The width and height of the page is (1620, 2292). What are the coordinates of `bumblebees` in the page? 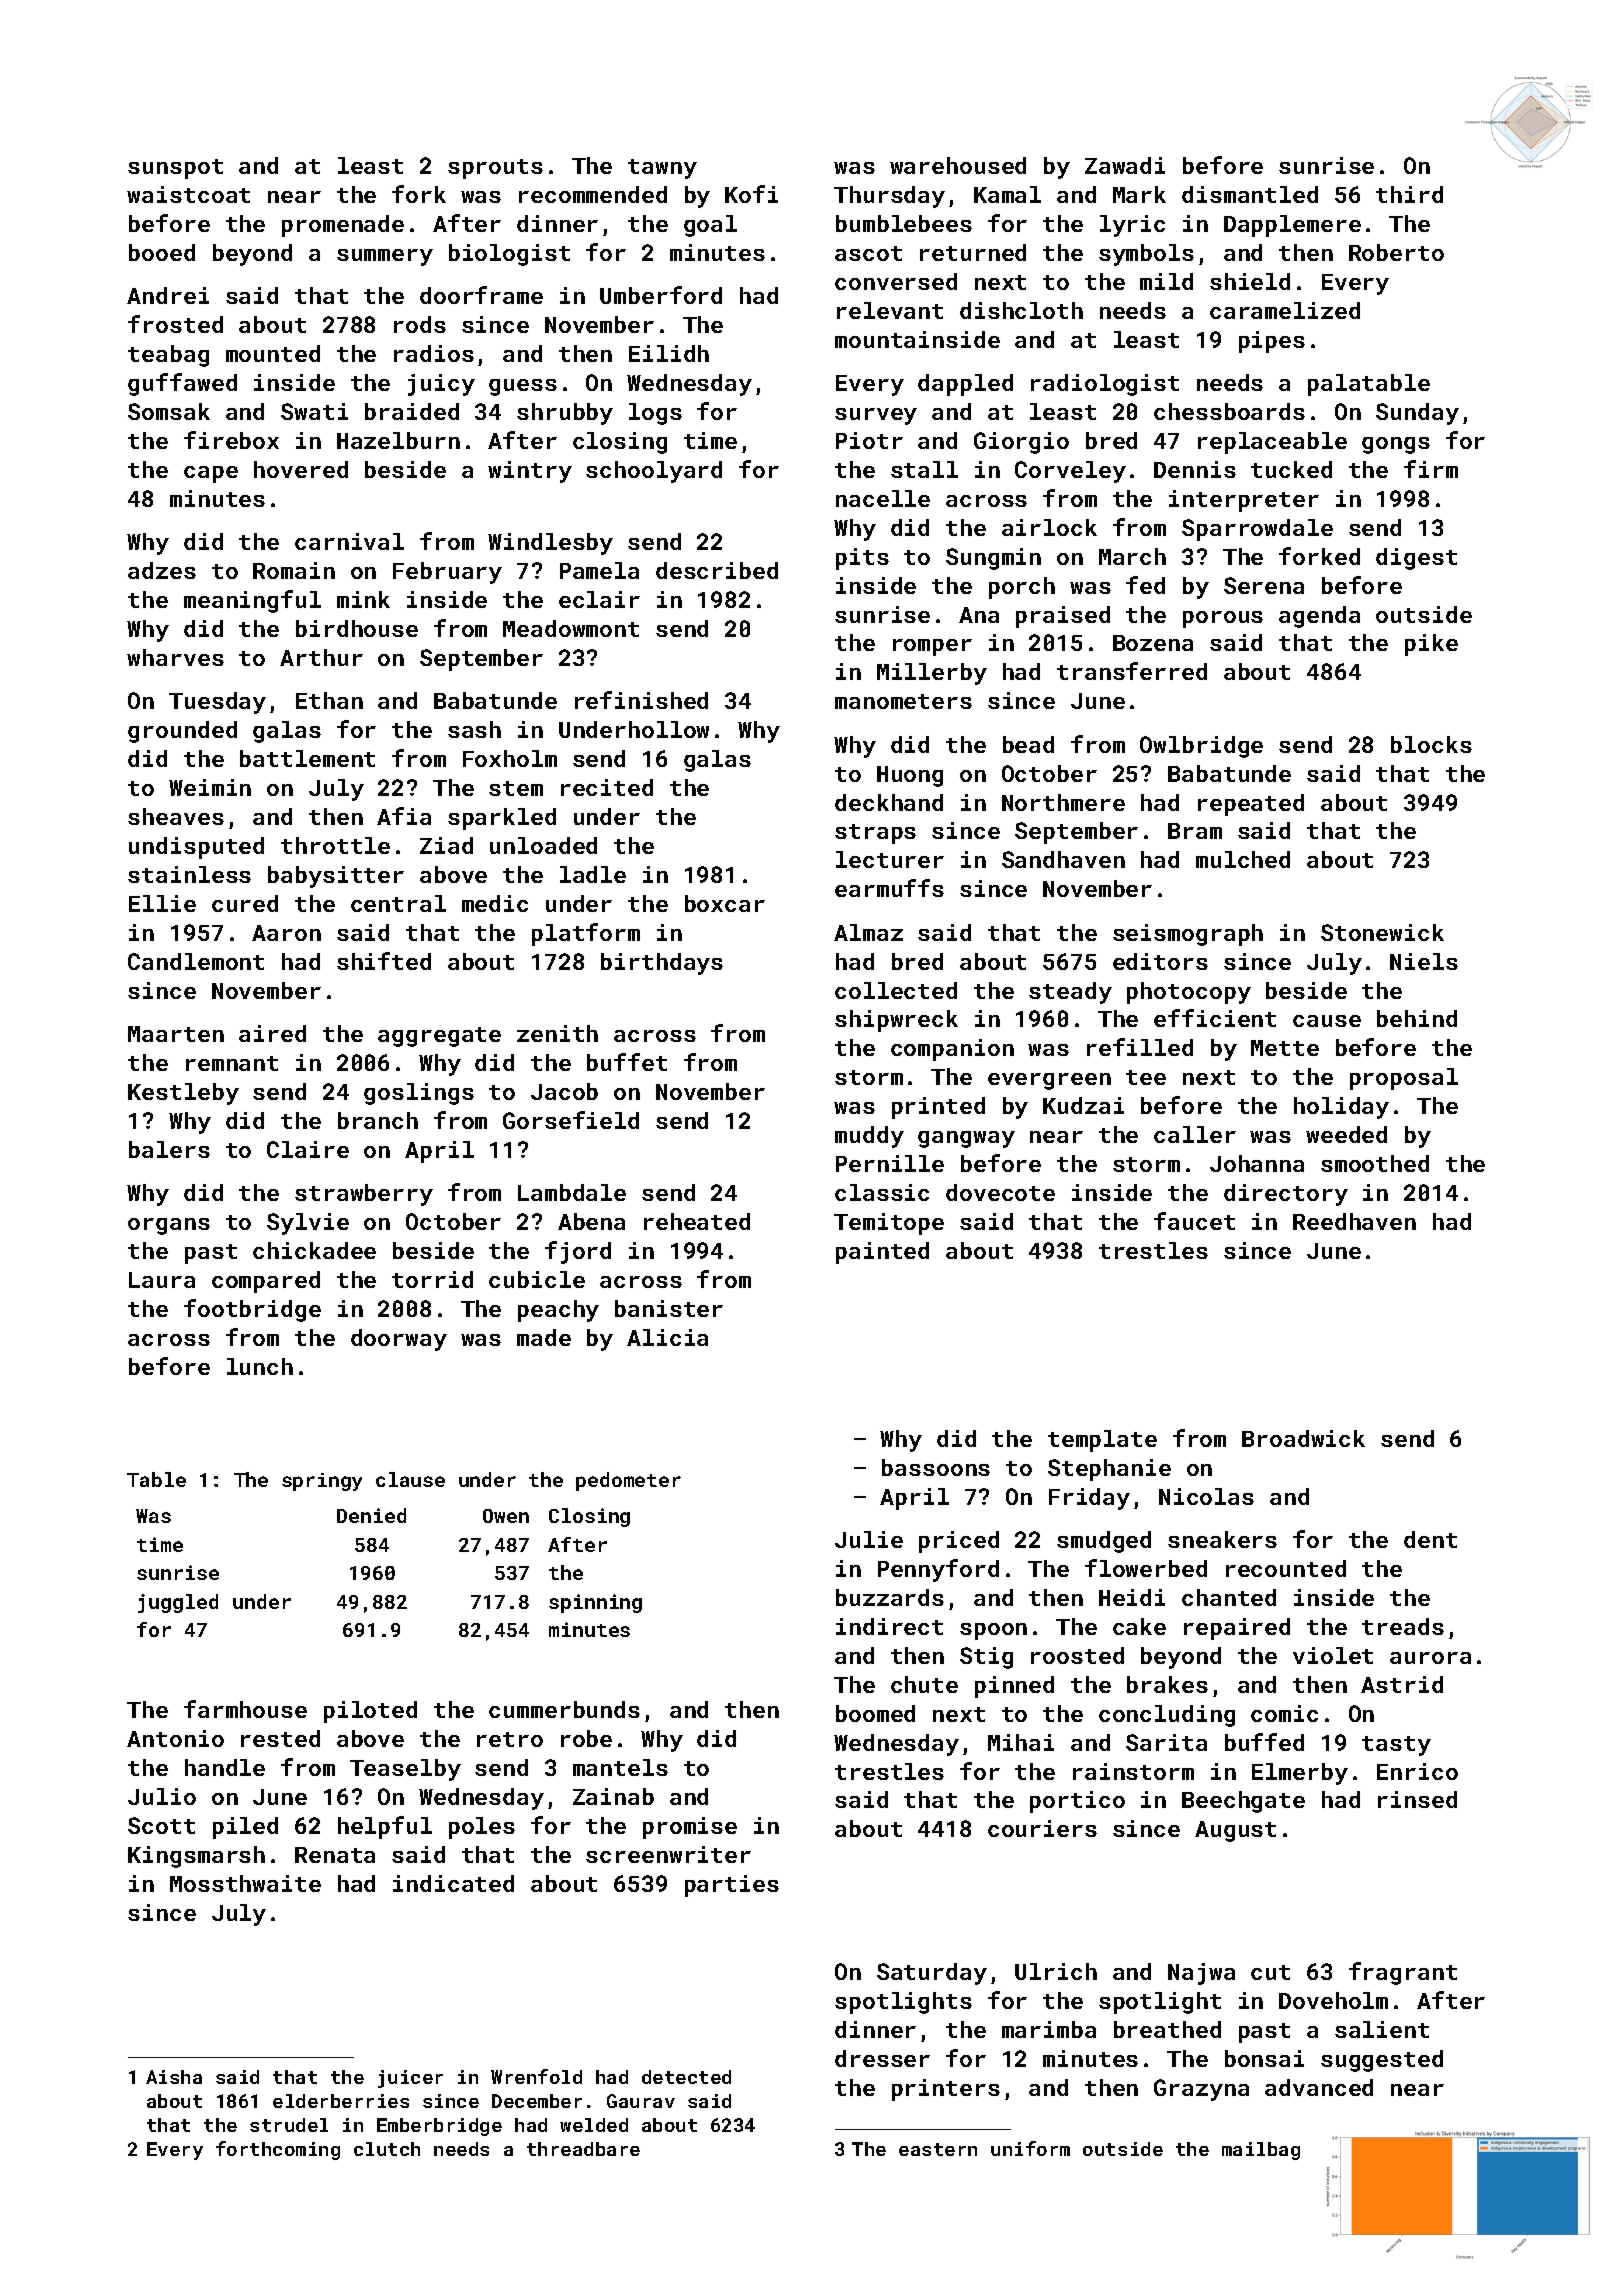 It's located at (904, 223).
